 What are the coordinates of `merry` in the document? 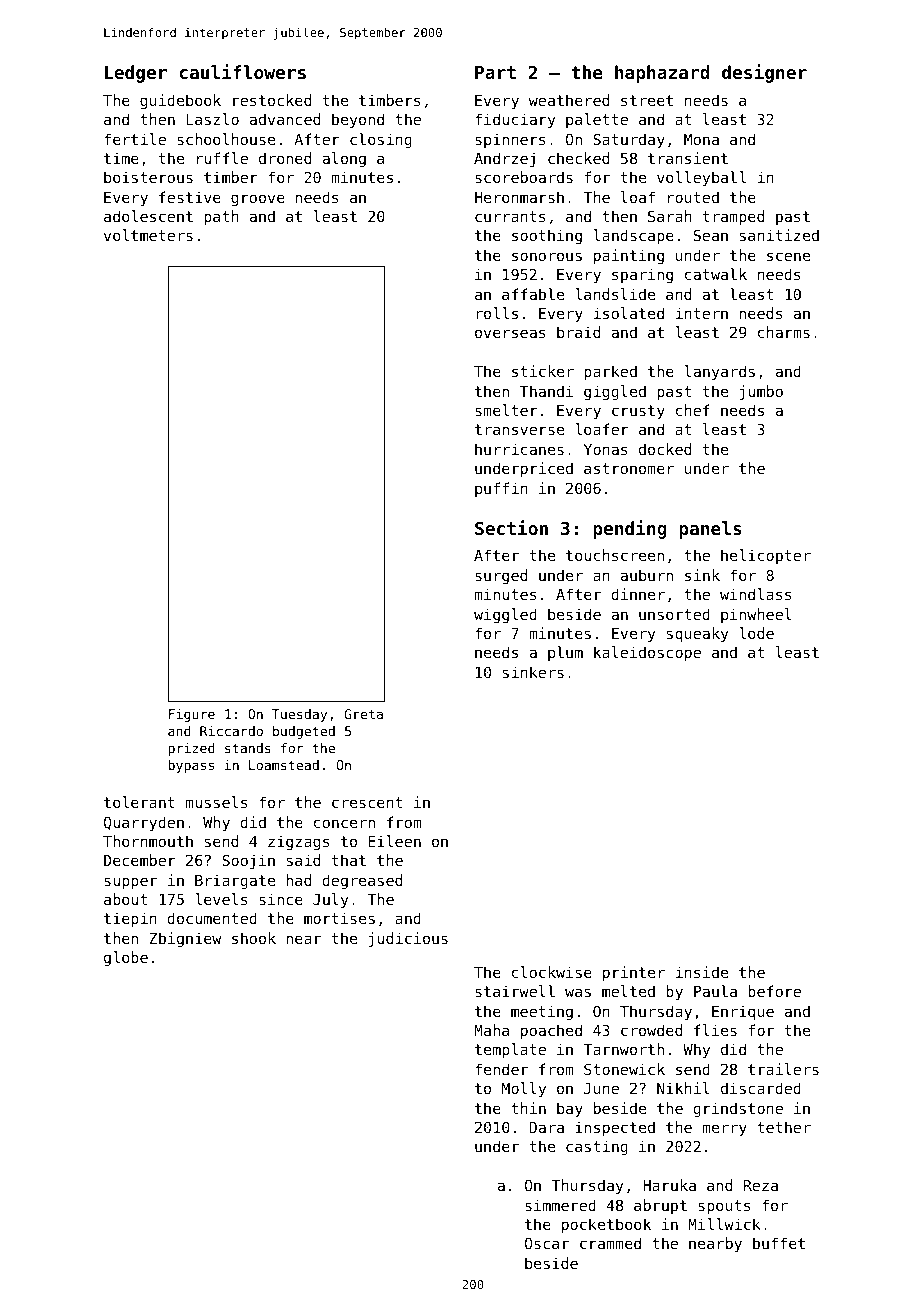 It's located at (724, 1130).
